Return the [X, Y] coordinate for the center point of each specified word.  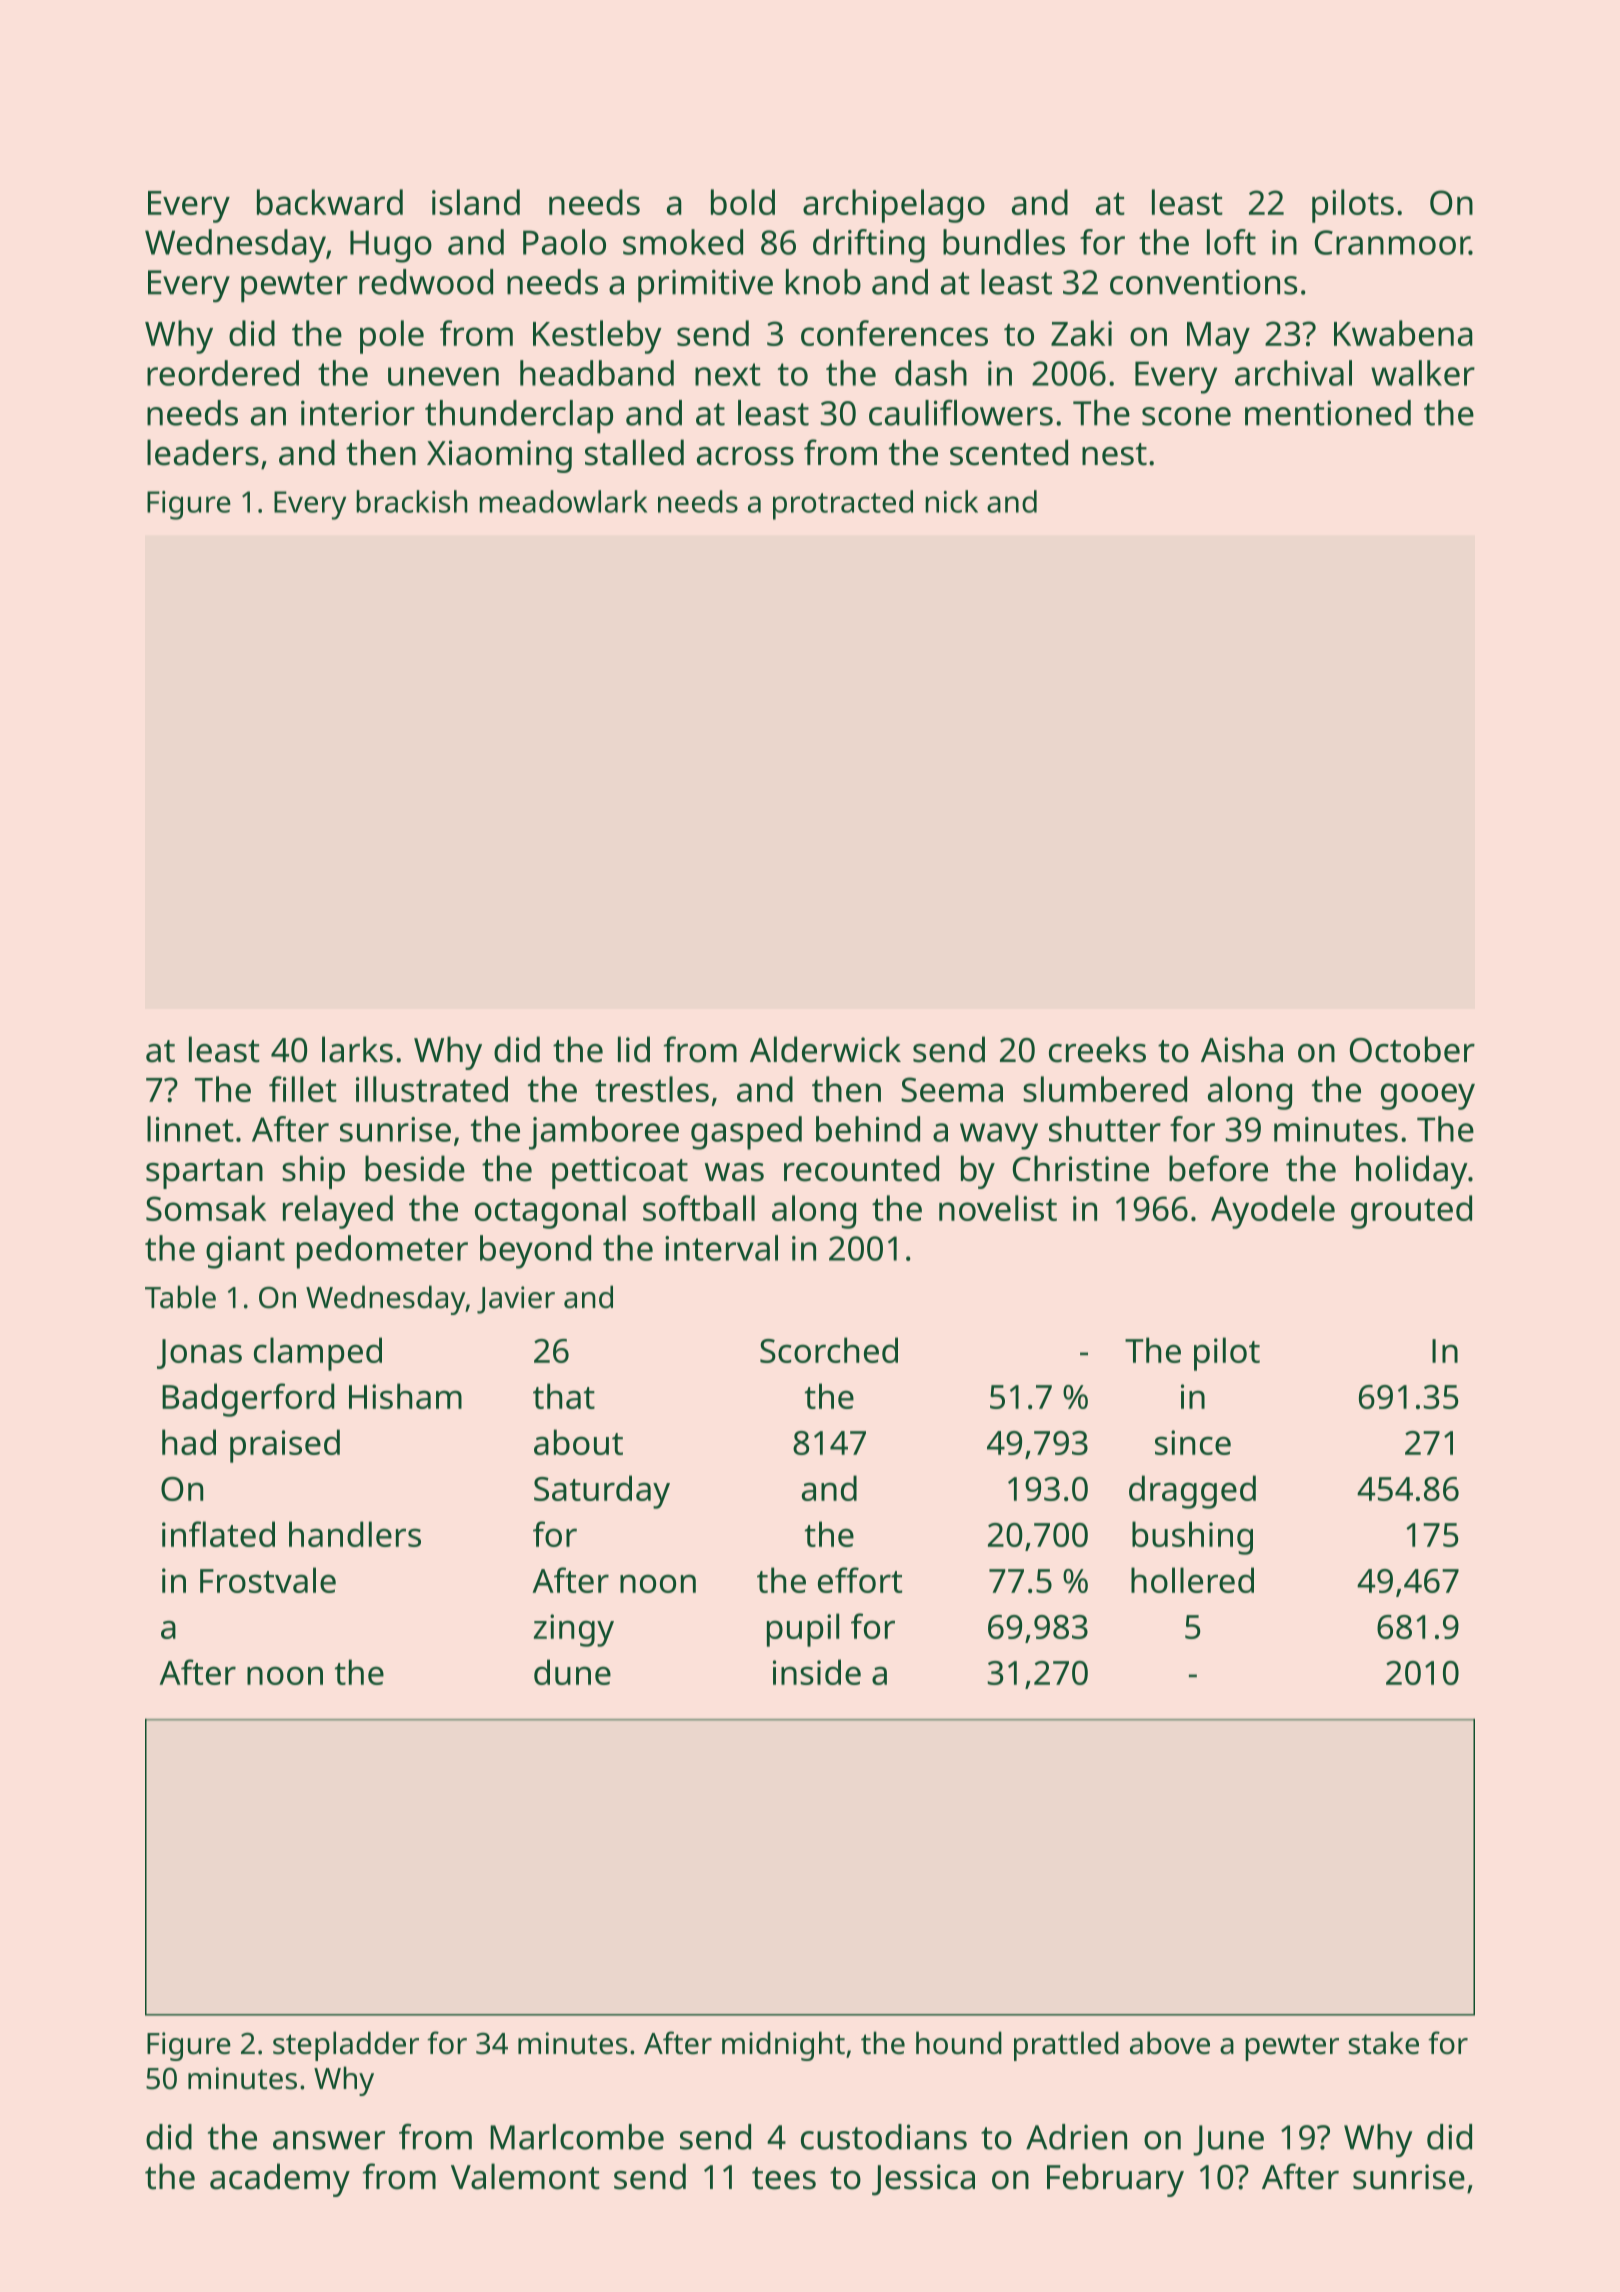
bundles [1004, 242]
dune [572, 1672]
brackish [412, 501]
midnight [783, 2046]
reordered [223, 373]
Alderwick [825, 1049]
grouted [1411, 1212]
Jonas [199, 1354]
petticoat [620, 1172]
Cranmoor [1392, 242]
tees [784, 2178]
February [1115, 2180]
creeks [1097, 1049]
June [1228, 2140]
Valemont [525, 2176]
